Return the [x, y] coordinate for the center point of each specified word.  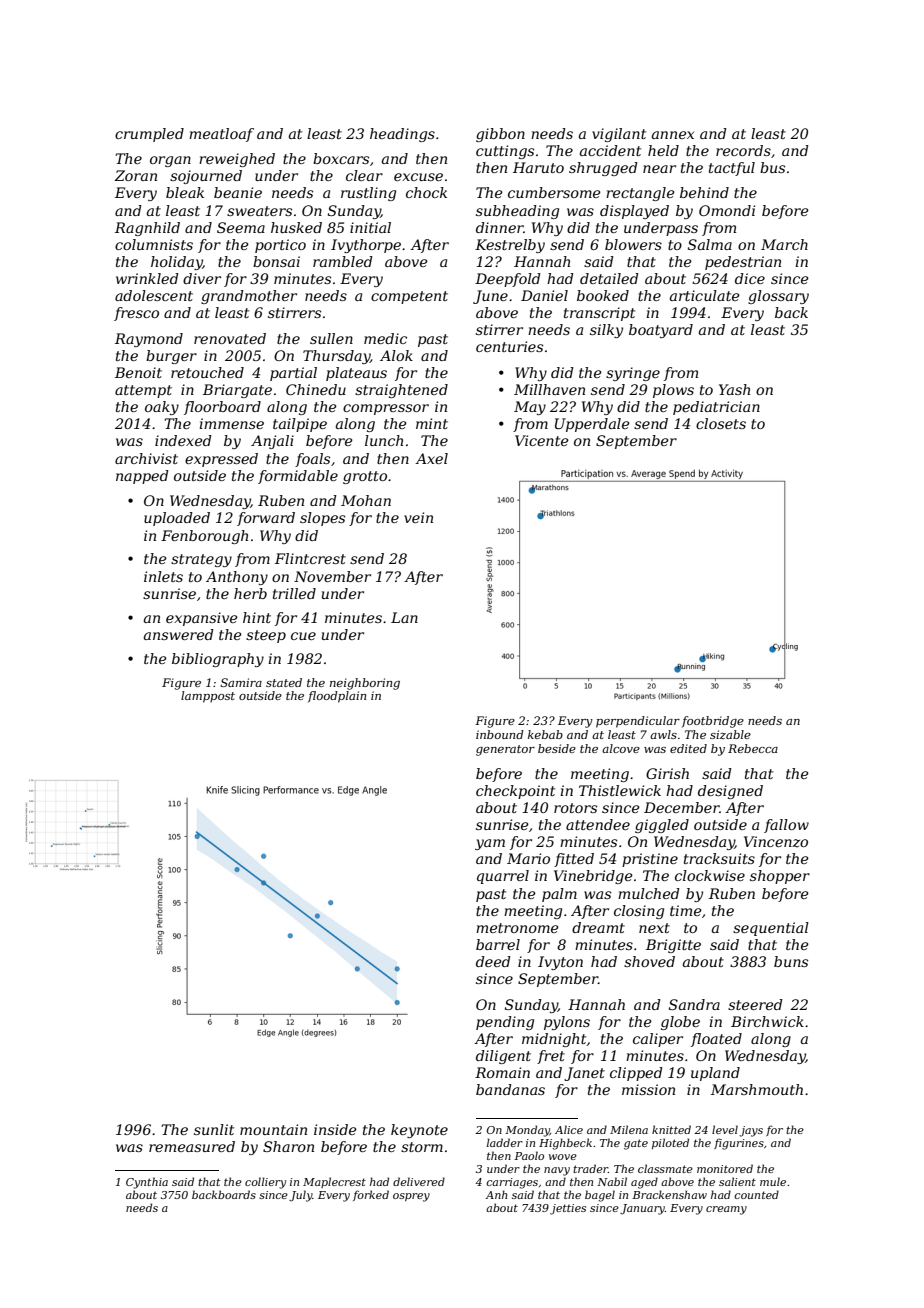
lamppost [208, 697]
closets [721, 423]
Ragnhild [147, 229]
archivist [146, 458]
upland [715, 1074]
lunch [384, 440]
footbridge [713, 722]
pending [505, 1023]
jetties [568, 1209]
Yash [734, 389]
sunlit [214, 1129]
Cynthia [147, 1183]
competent [409, 297]
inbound [500, 734]
